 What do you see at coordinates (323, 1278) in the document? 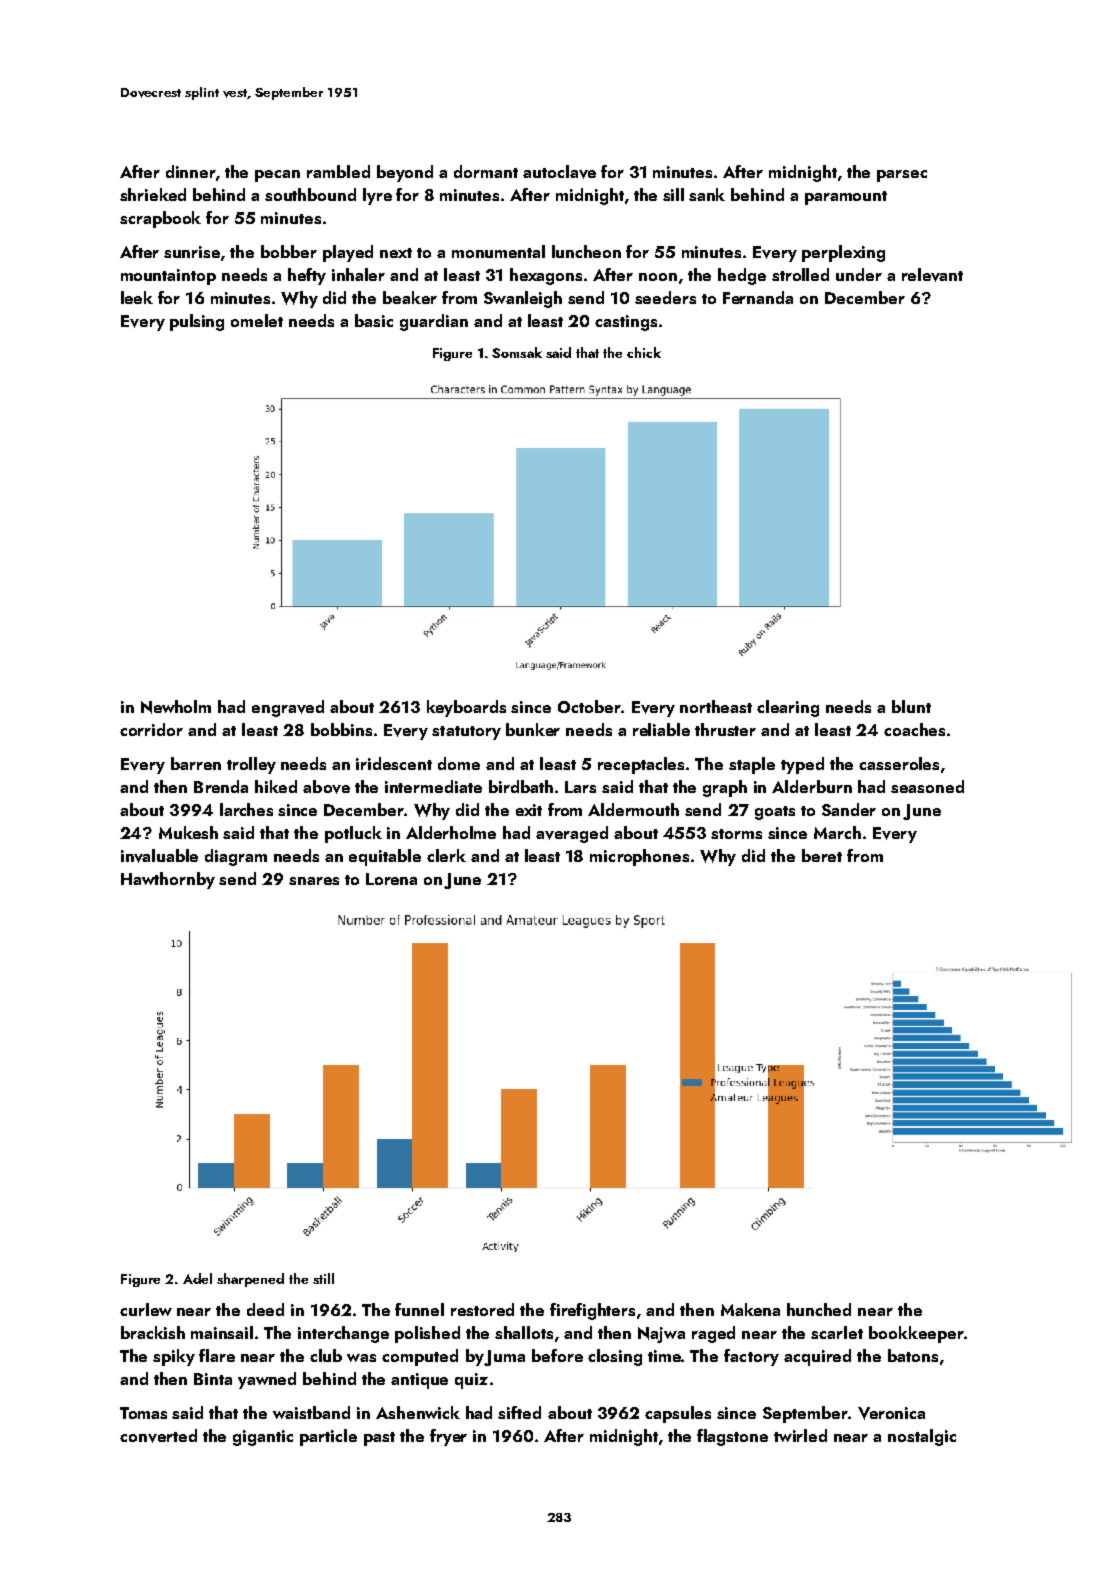
I see `still` at bounding box center [323, 1278].
